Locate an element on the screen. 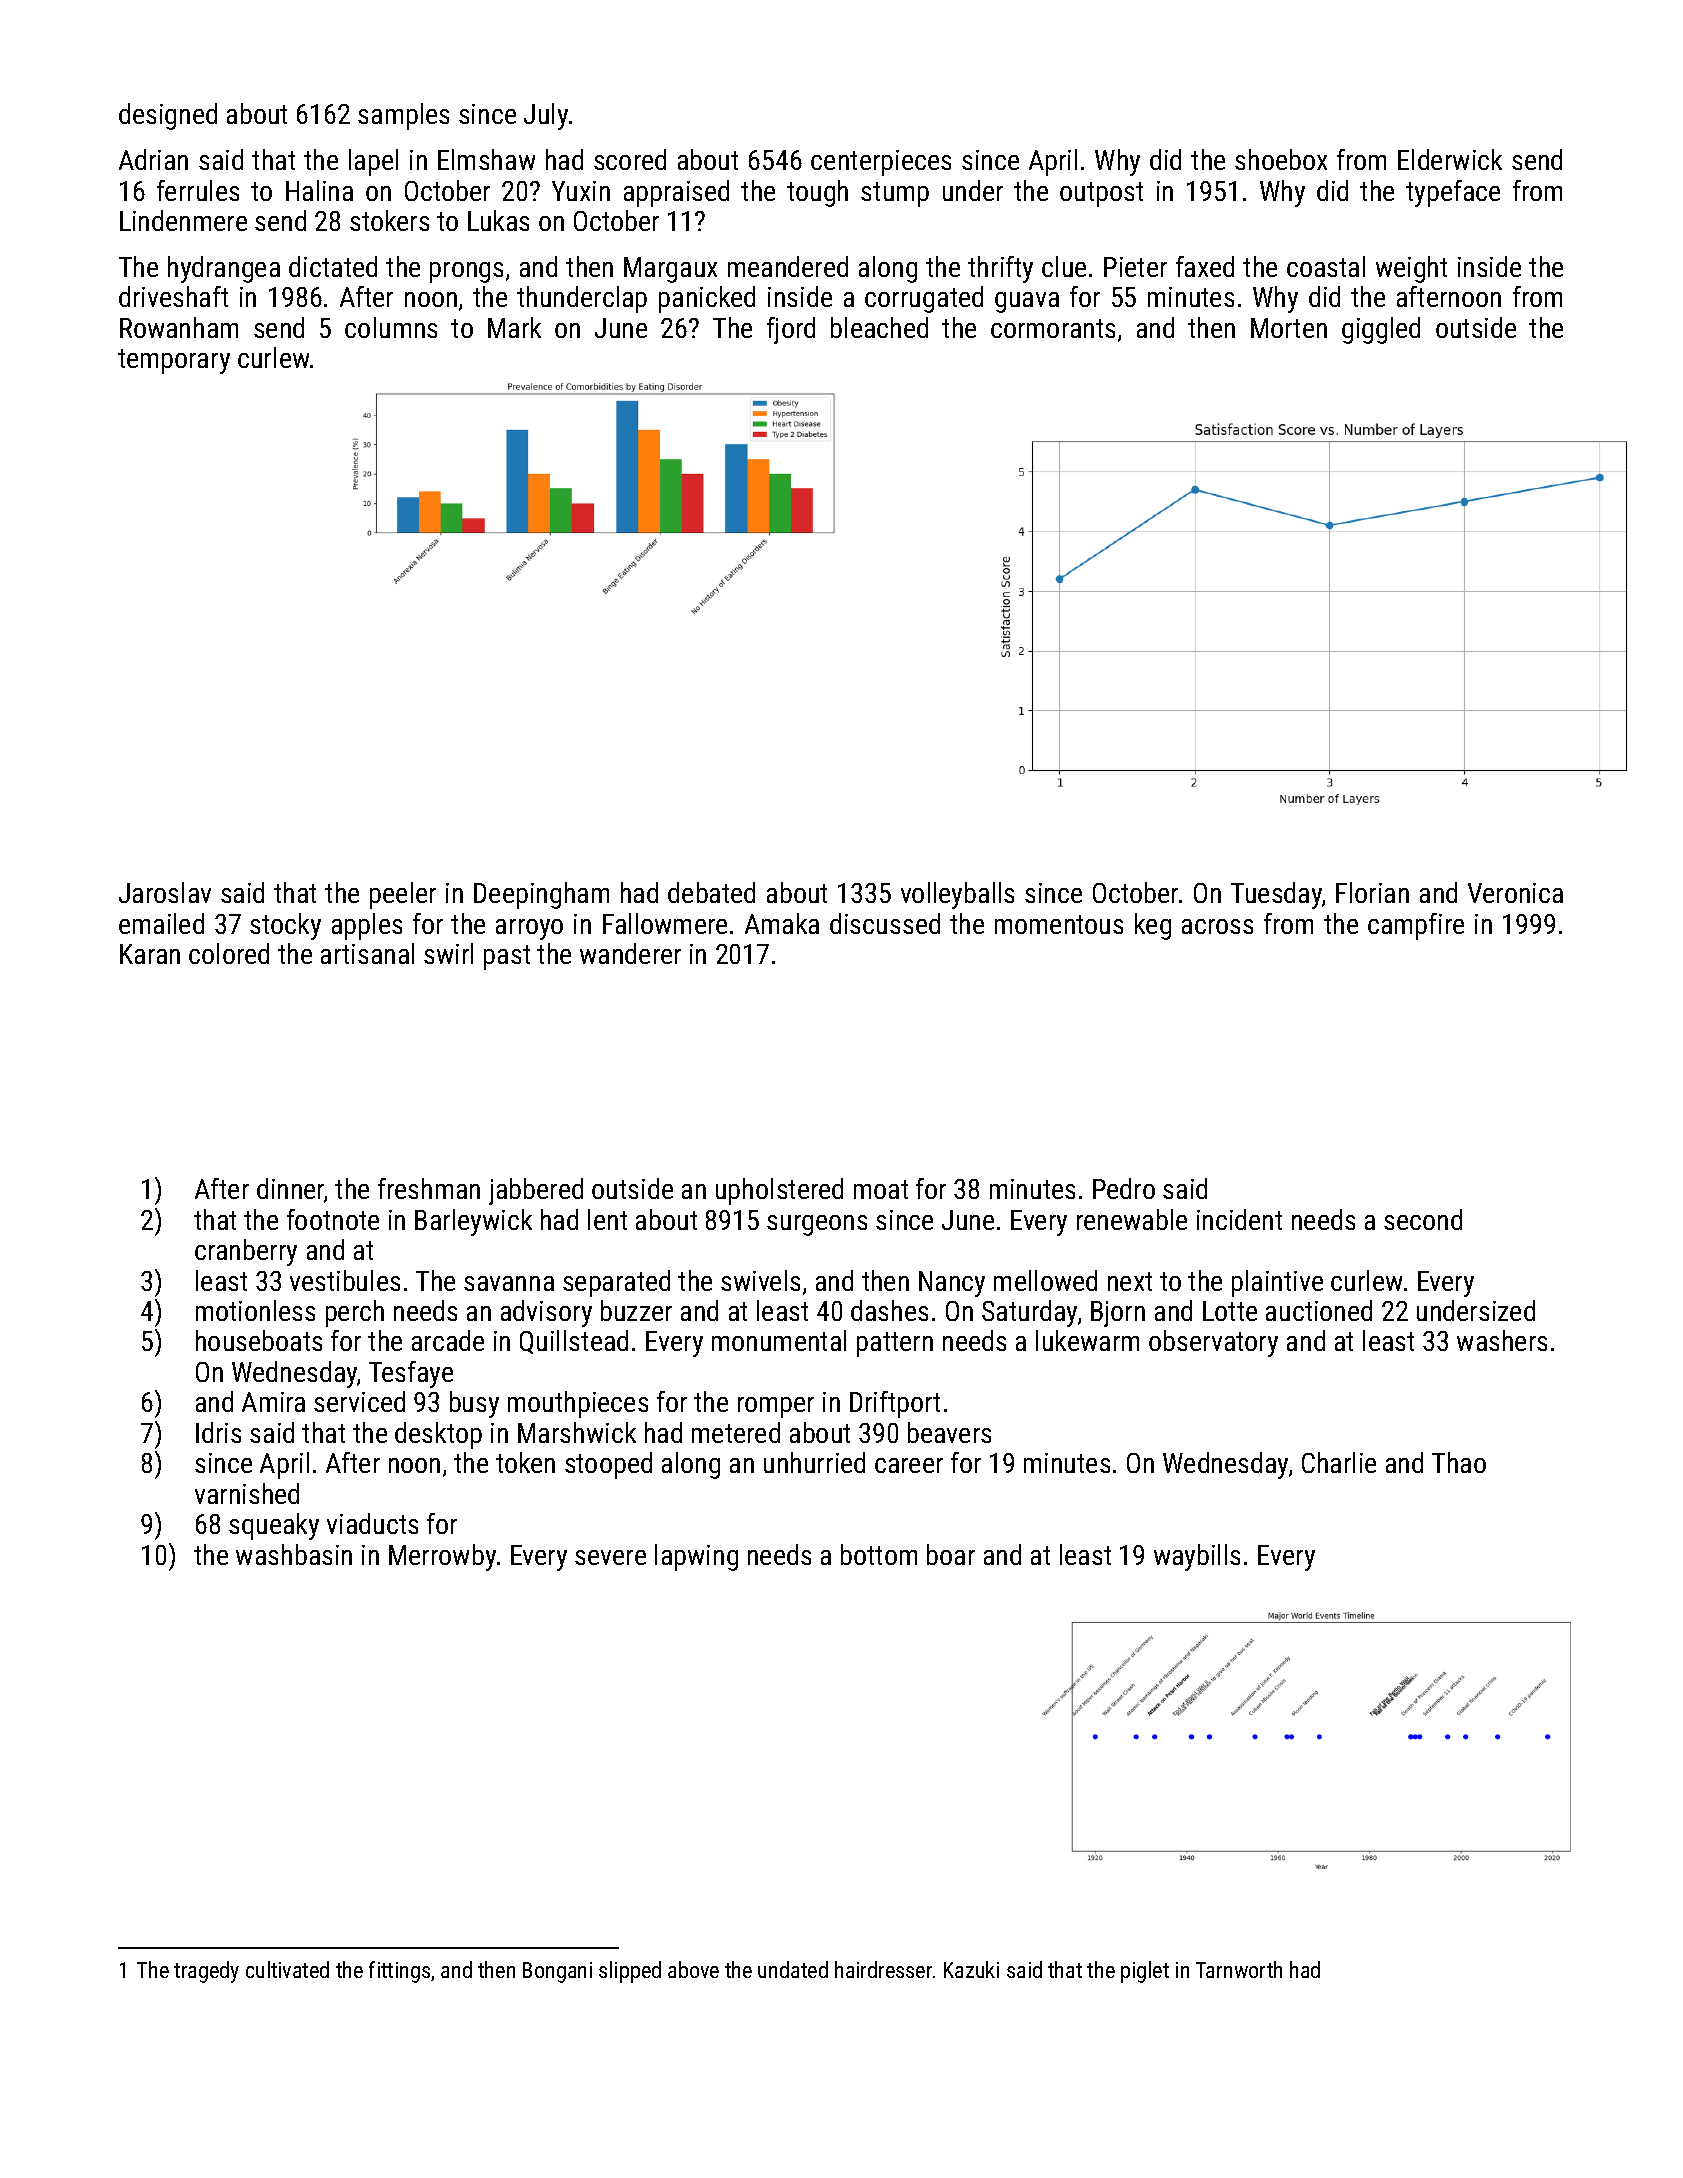 The width and height of the screenshot is (1683, 2178). wanderer is located at coordinates (630, 953).
